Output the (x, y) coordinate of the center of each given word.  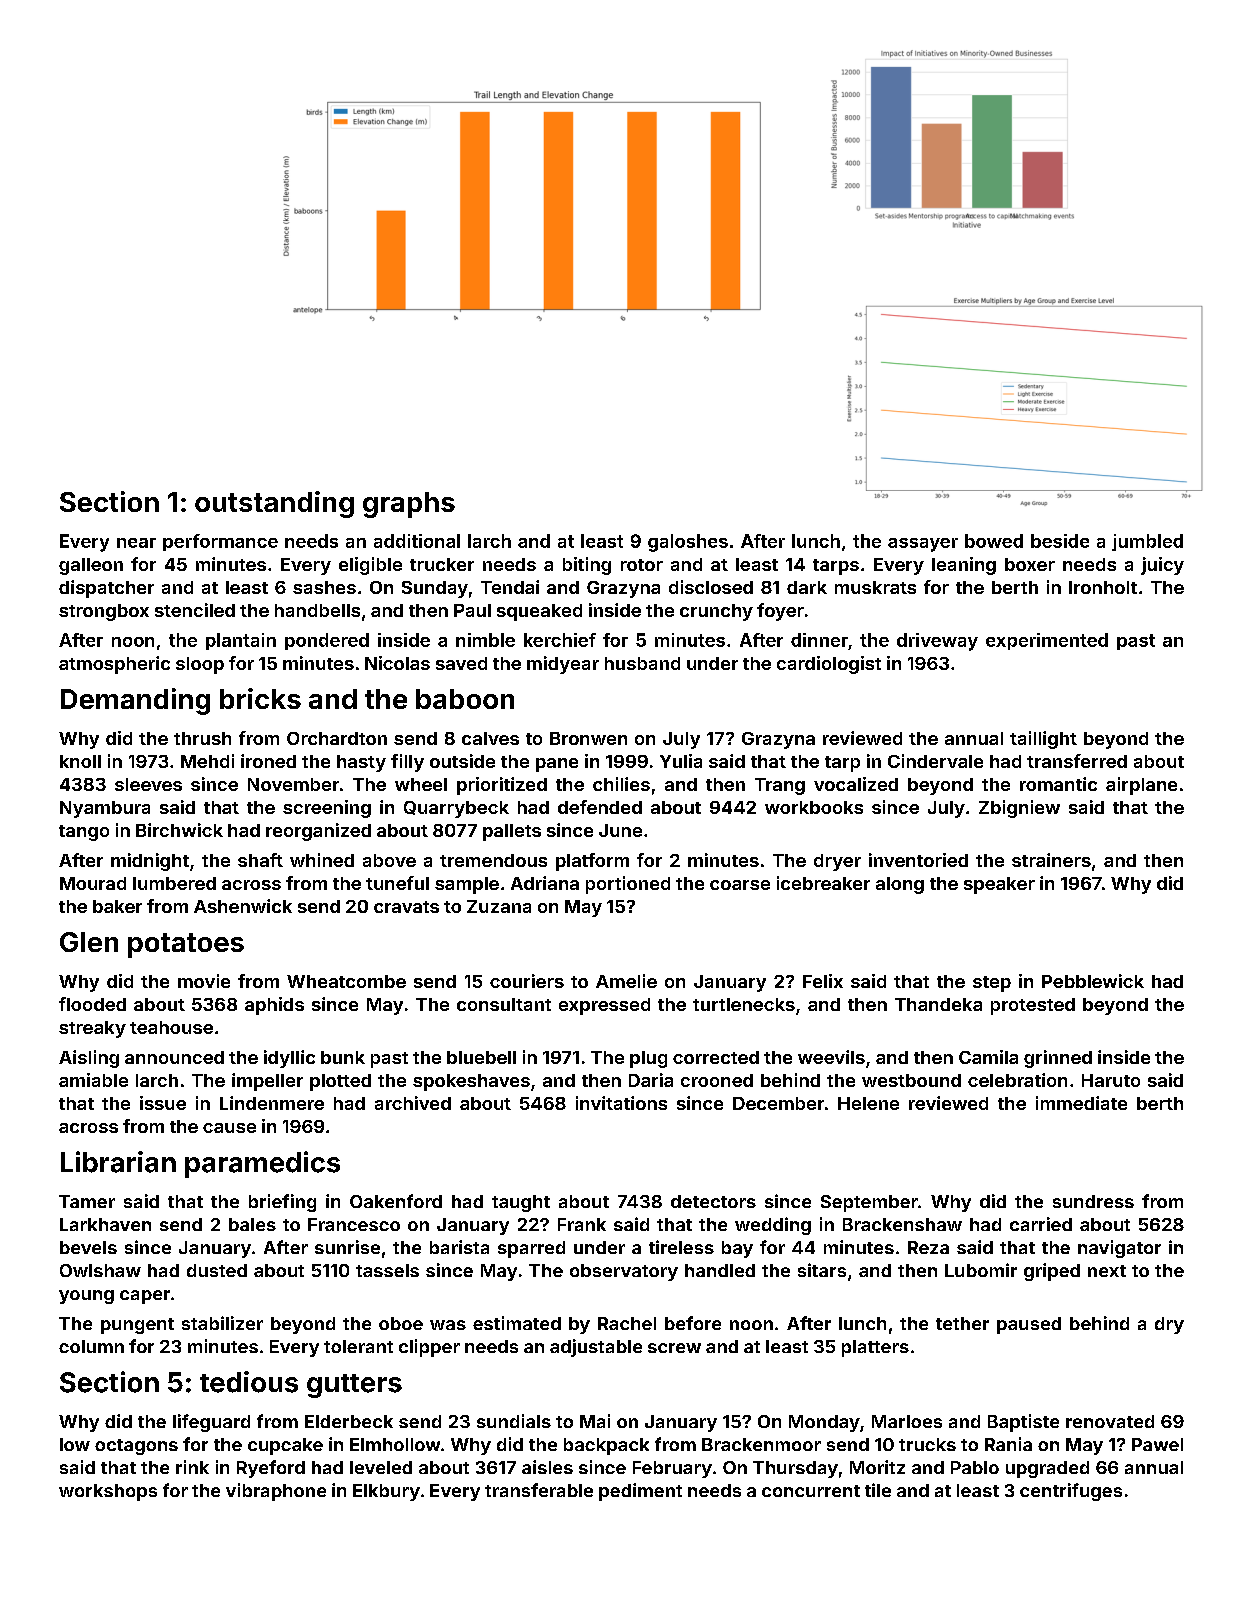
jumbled (1147, 542)
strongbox (104, 612)
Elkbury (386, 1492)
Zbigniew (1019, 809)
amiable (93, 1080)
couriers (527, 981)
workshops (108, 1492)
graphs (409, 505)
